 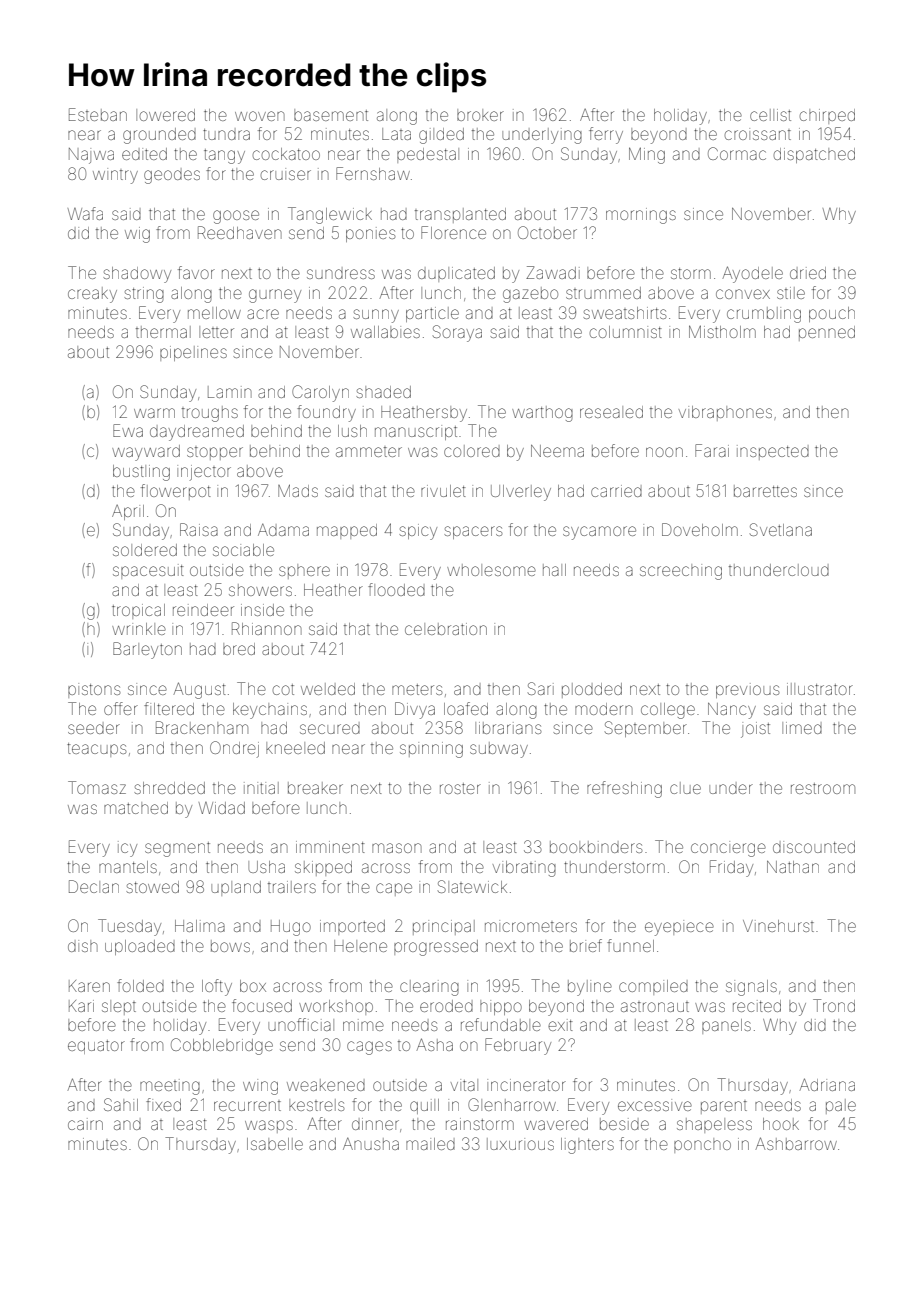 What do you see at coordinates (199, 690) in the screenshot?
I see `August` at bounding box center [199, 690].
